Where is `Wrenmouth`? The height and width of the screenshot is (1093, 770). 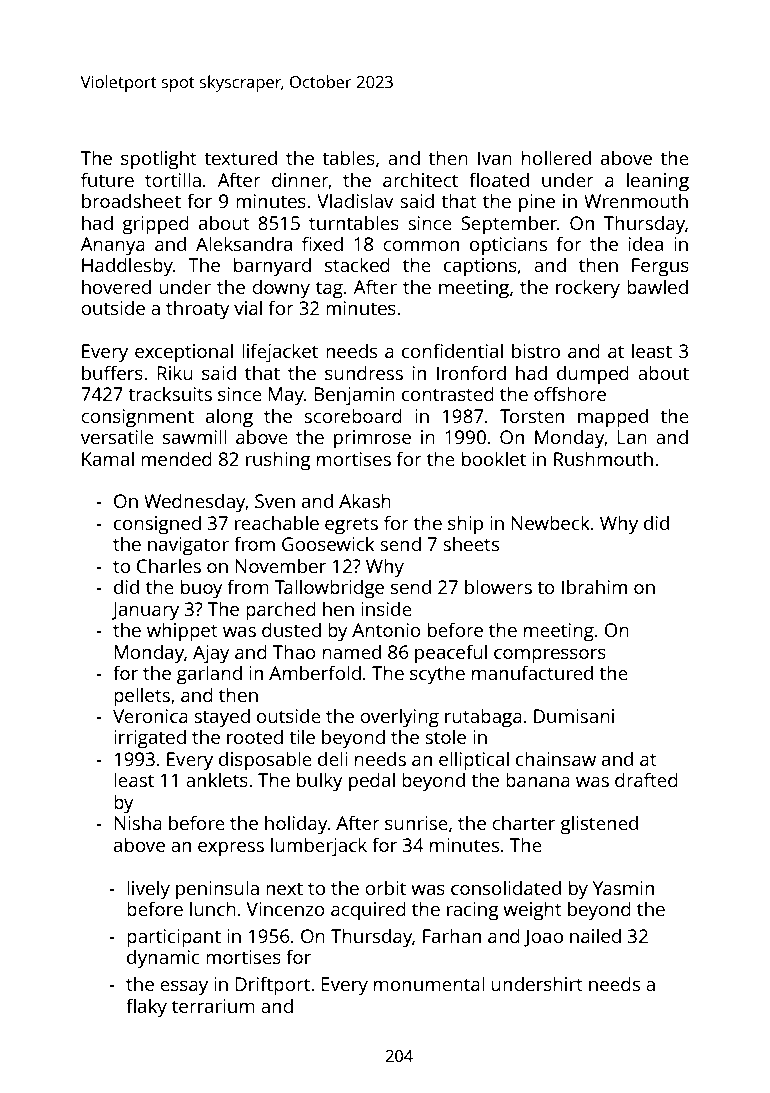
Wrenmouth is located at coordinates (636, 200).
